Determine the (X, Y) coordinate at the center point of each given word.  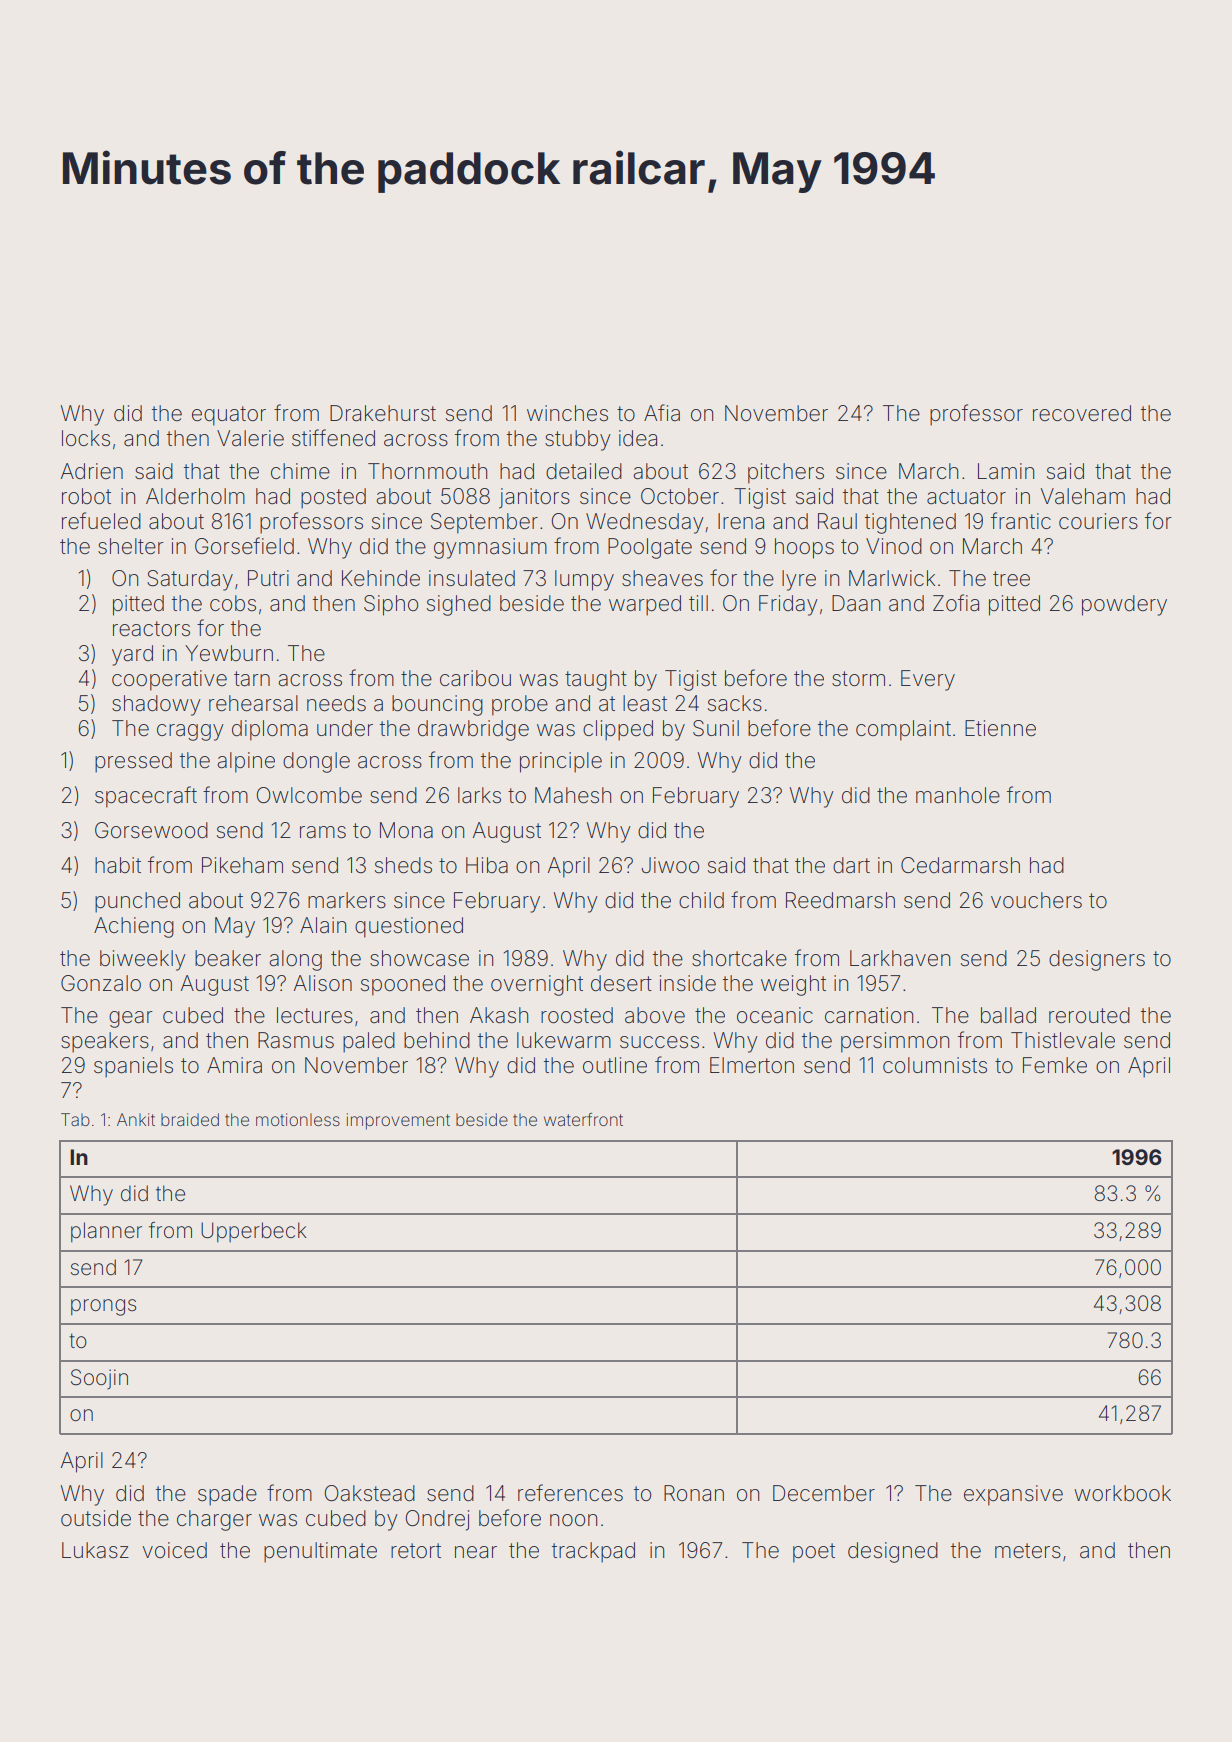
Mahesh (573, 795)
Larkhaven (900, 958)
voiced (174, 1550)
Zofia (956, 603)
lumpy (584, 580)
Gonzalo (101, 983)
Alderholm (195, 496)
